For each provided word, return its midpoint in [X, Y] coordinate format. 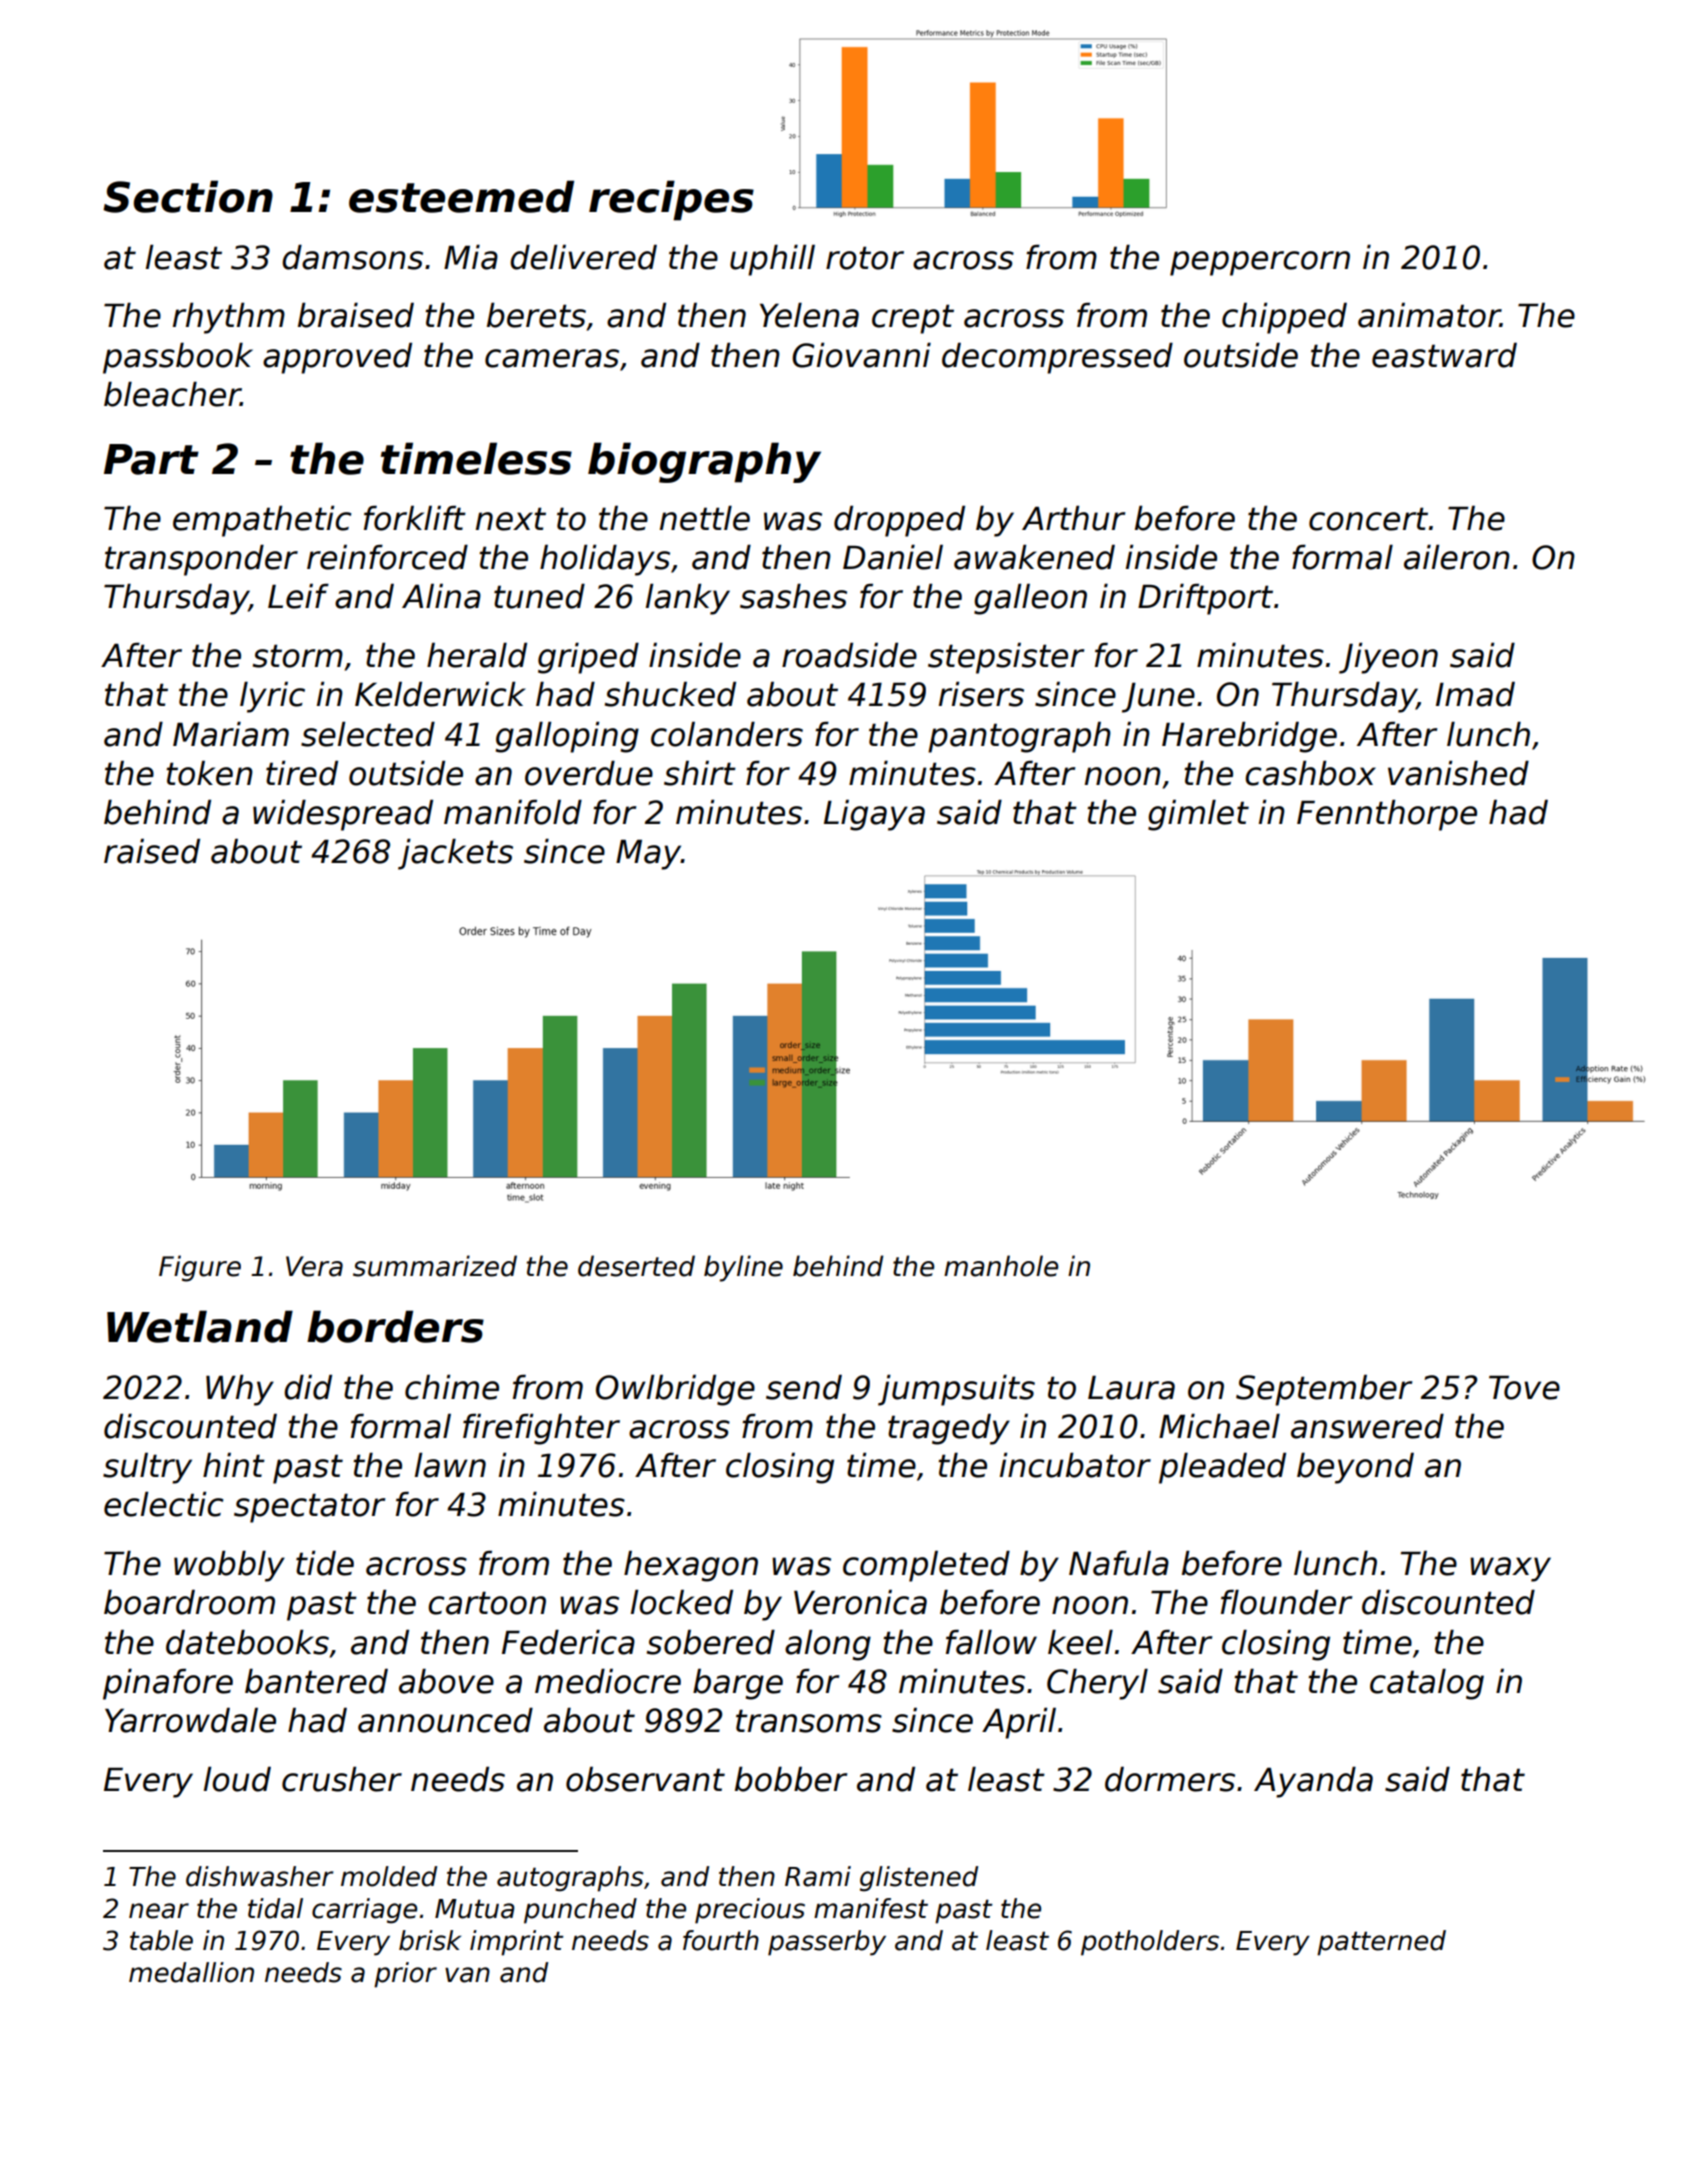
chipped [1284, 318]
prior [405, 1975]
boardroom [189, 1602]
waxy [1510, 1569]
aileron [1457, 557]
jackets [455, 854]
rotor [865, 258]
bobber [791, 1779]
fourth [721, 1940]
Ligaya [874, 815]
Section [188, 196]
